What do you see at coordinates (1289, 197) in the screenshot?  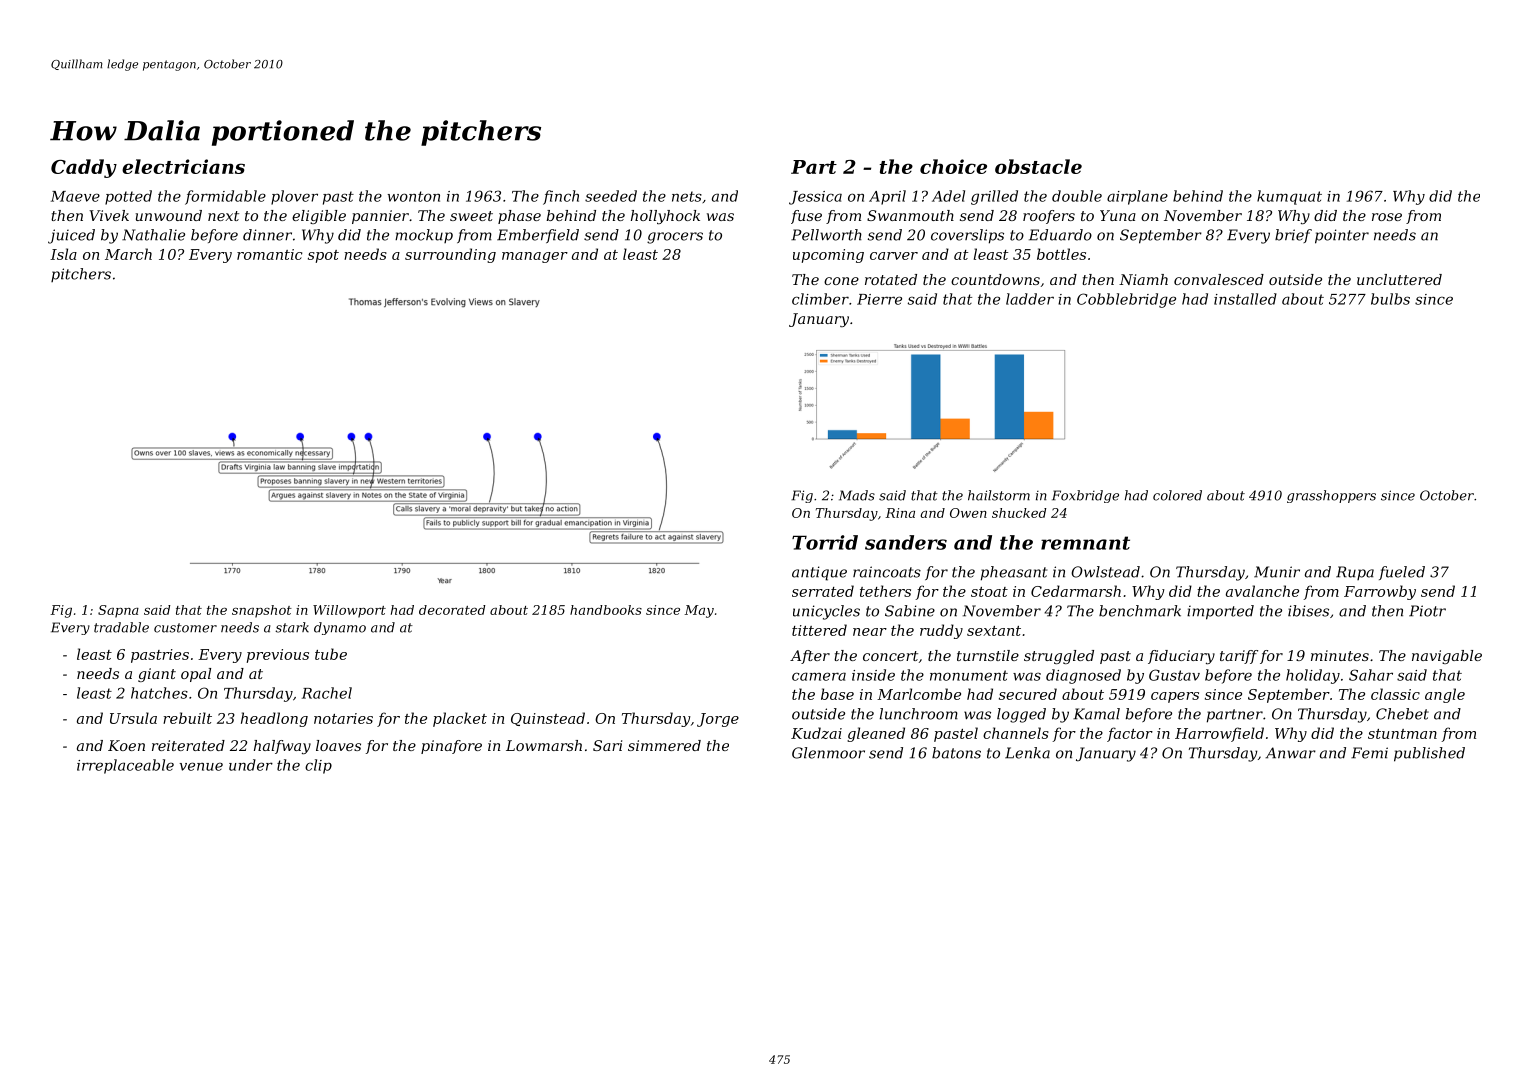 I see `kumquat` at bounding box center [1289, 197].
